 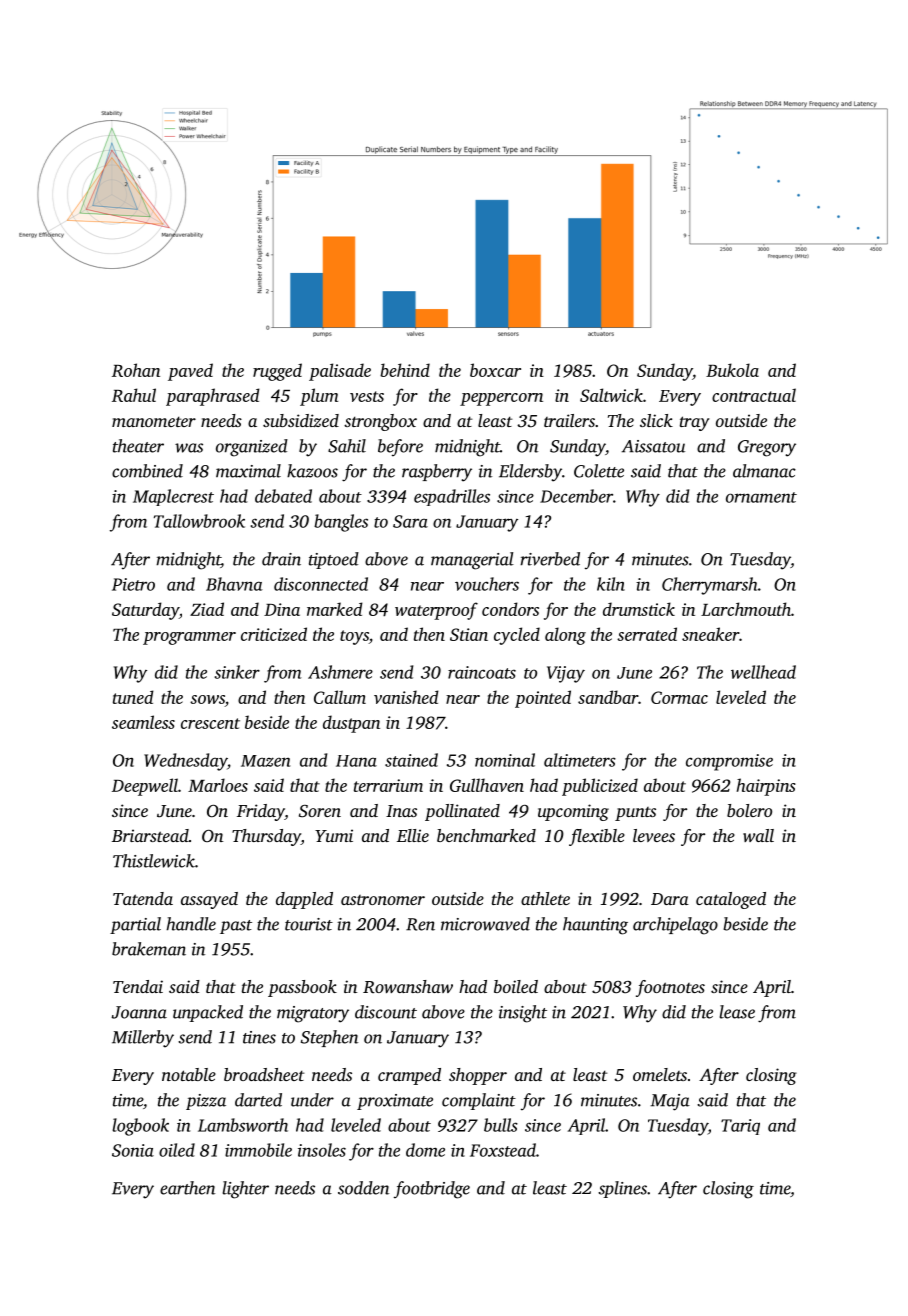 What do you see at coordinates (207, 609) in the image?
I see `Ziad` at bounding box center [207, 609].
